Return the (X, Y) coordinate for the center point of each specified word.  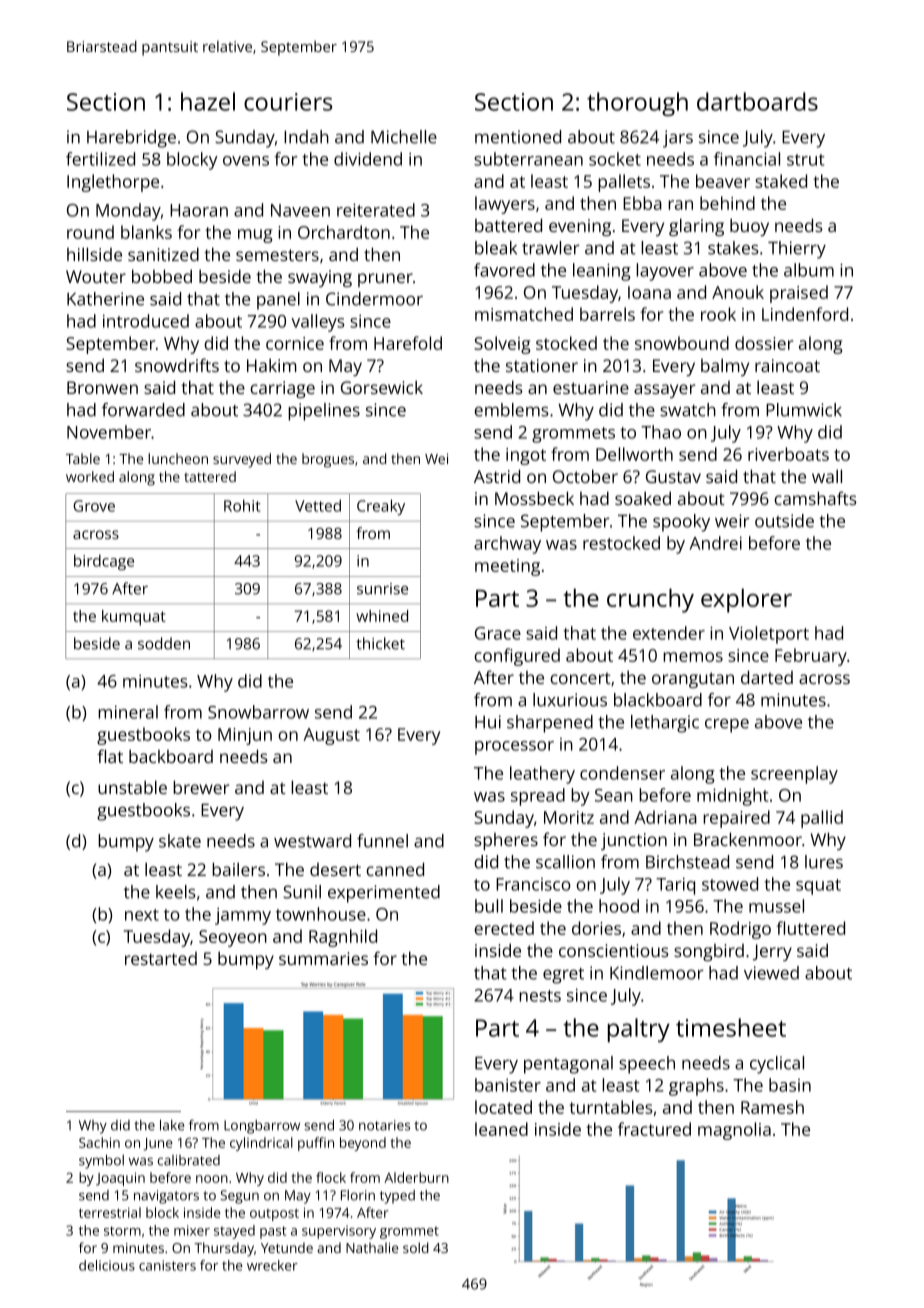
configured (517, 657)
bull (489, 906)
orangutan (693, 680)
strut (805, 160)
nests (540, 996)
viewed (771, 973)
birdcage (104, 562)
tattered (210, 476)
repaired (736, 819)
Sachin (99, 1142)
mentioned (518, 137)
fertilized (100, 159)
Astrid (497, 476)
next (142, 915)
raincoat (787, 365)
